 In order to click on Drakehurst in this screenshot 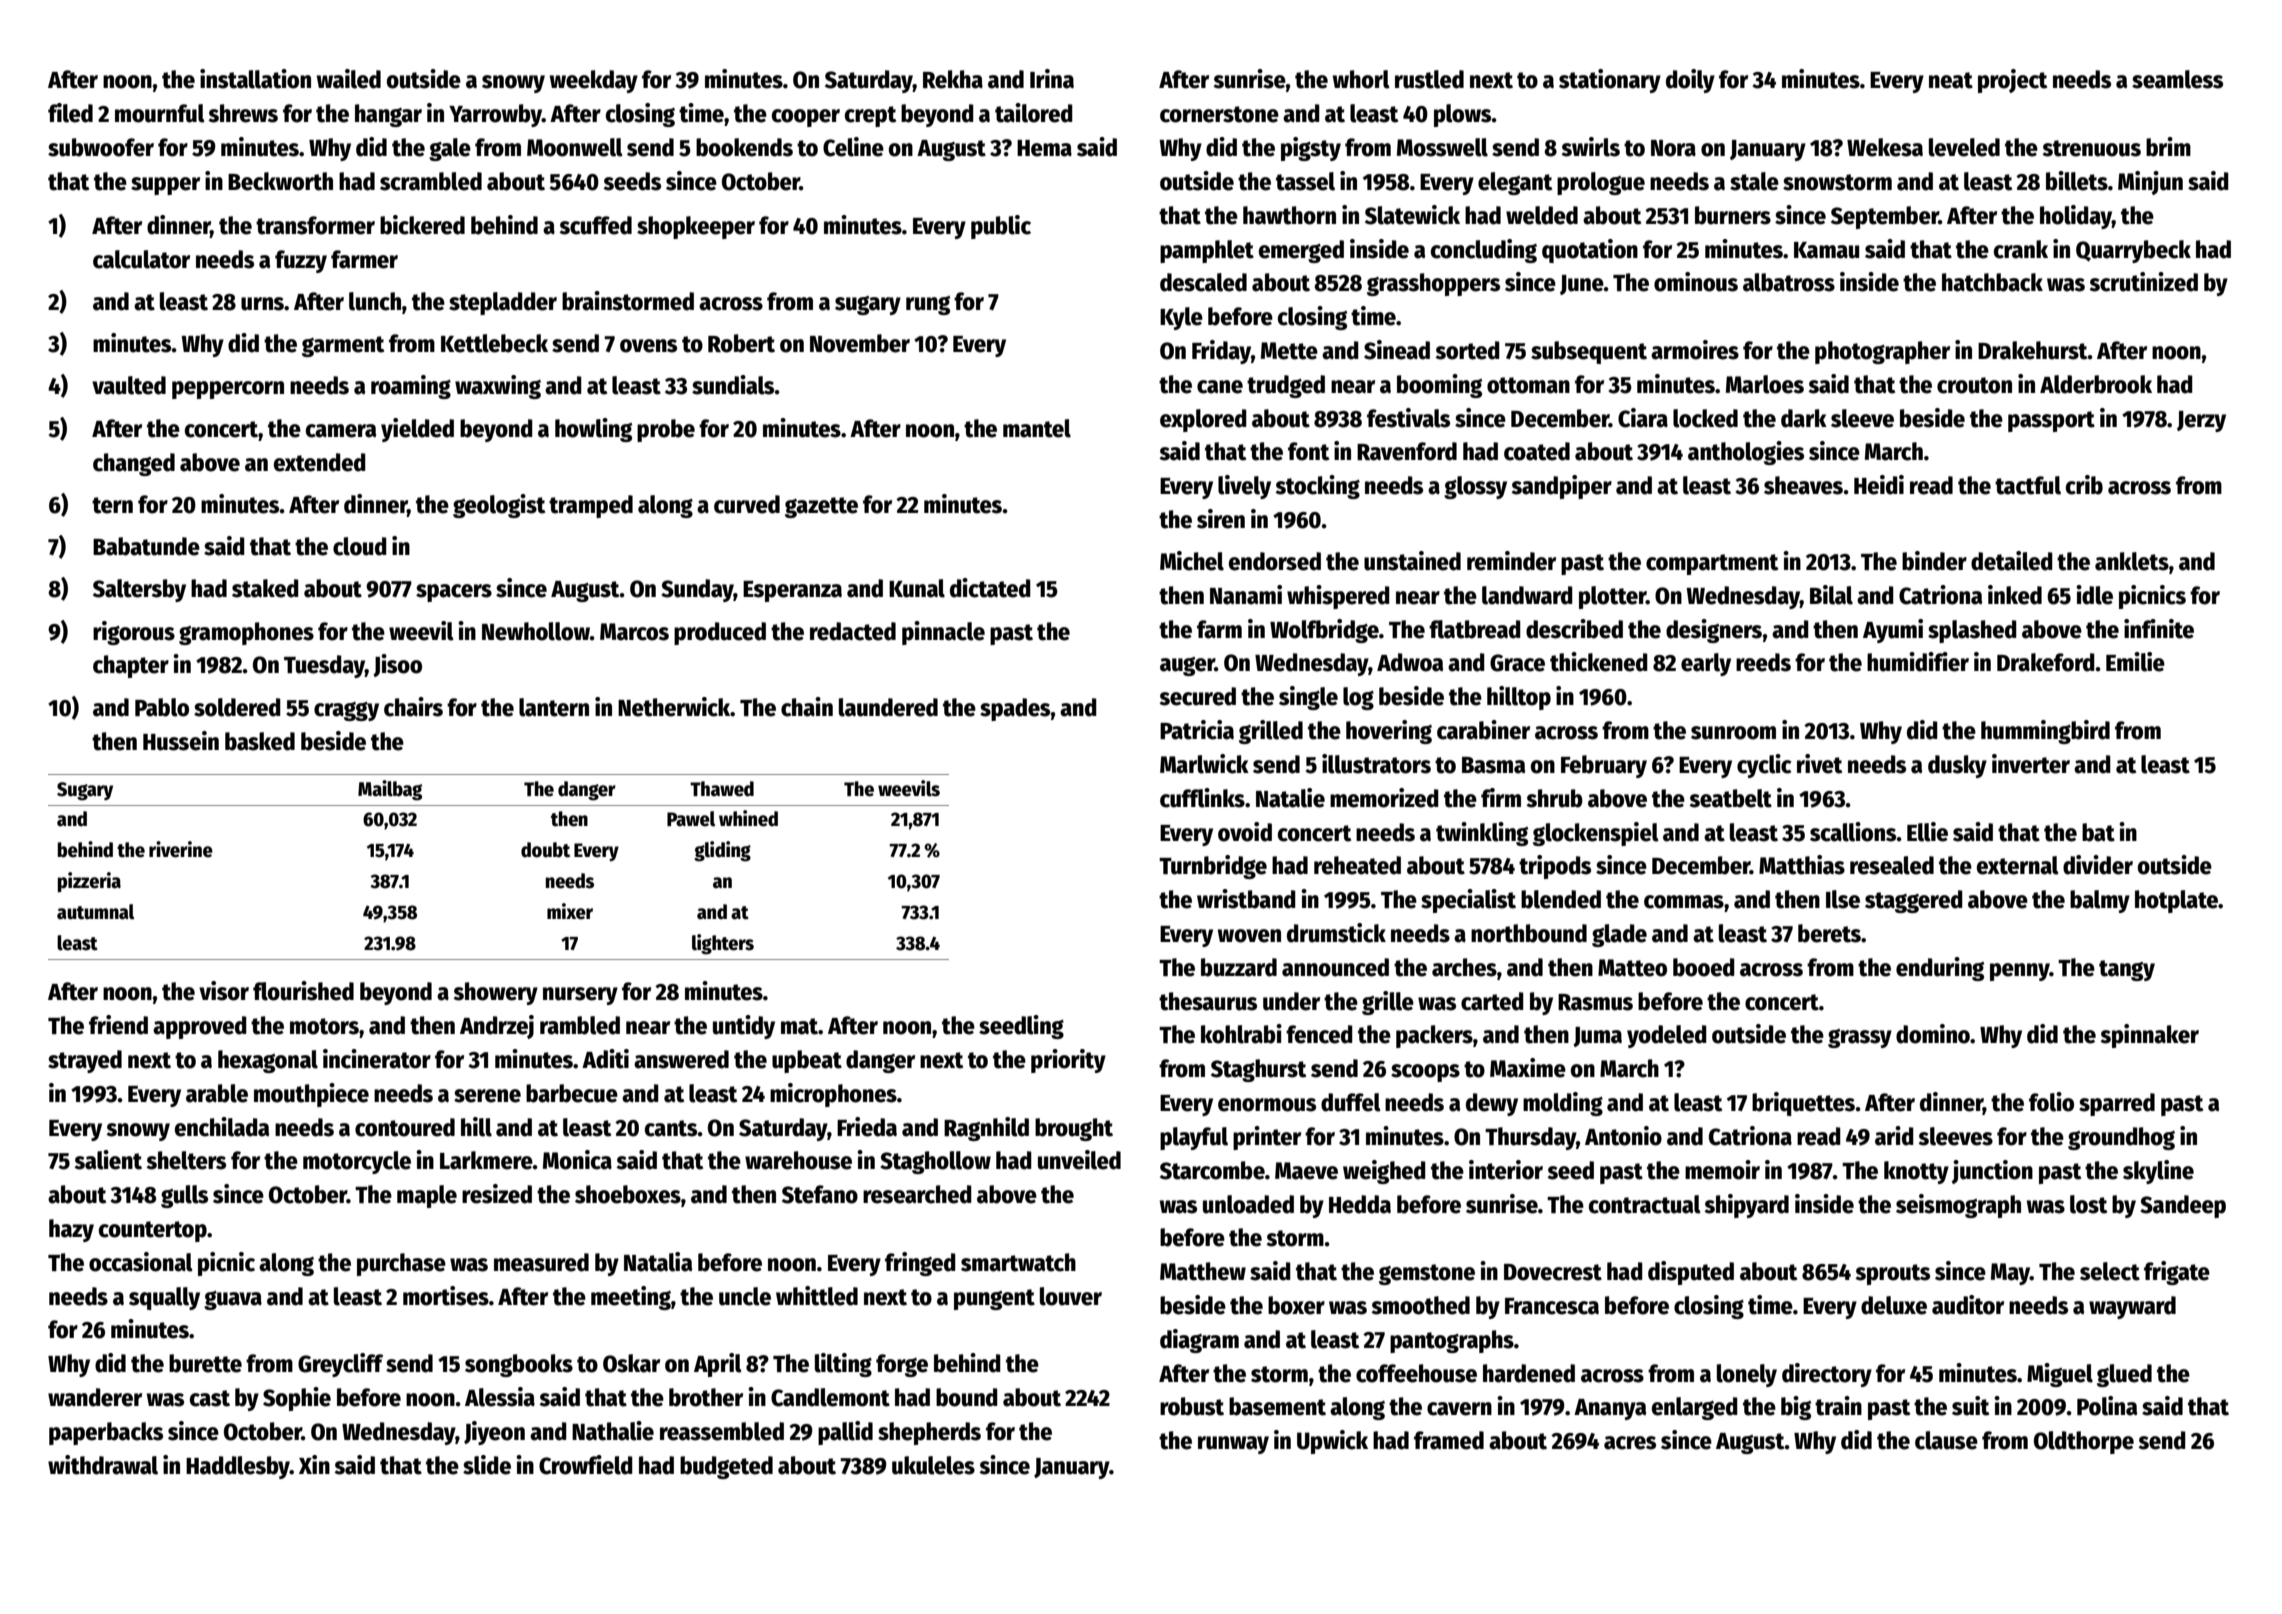, I will do `click(2033, 350)`.
